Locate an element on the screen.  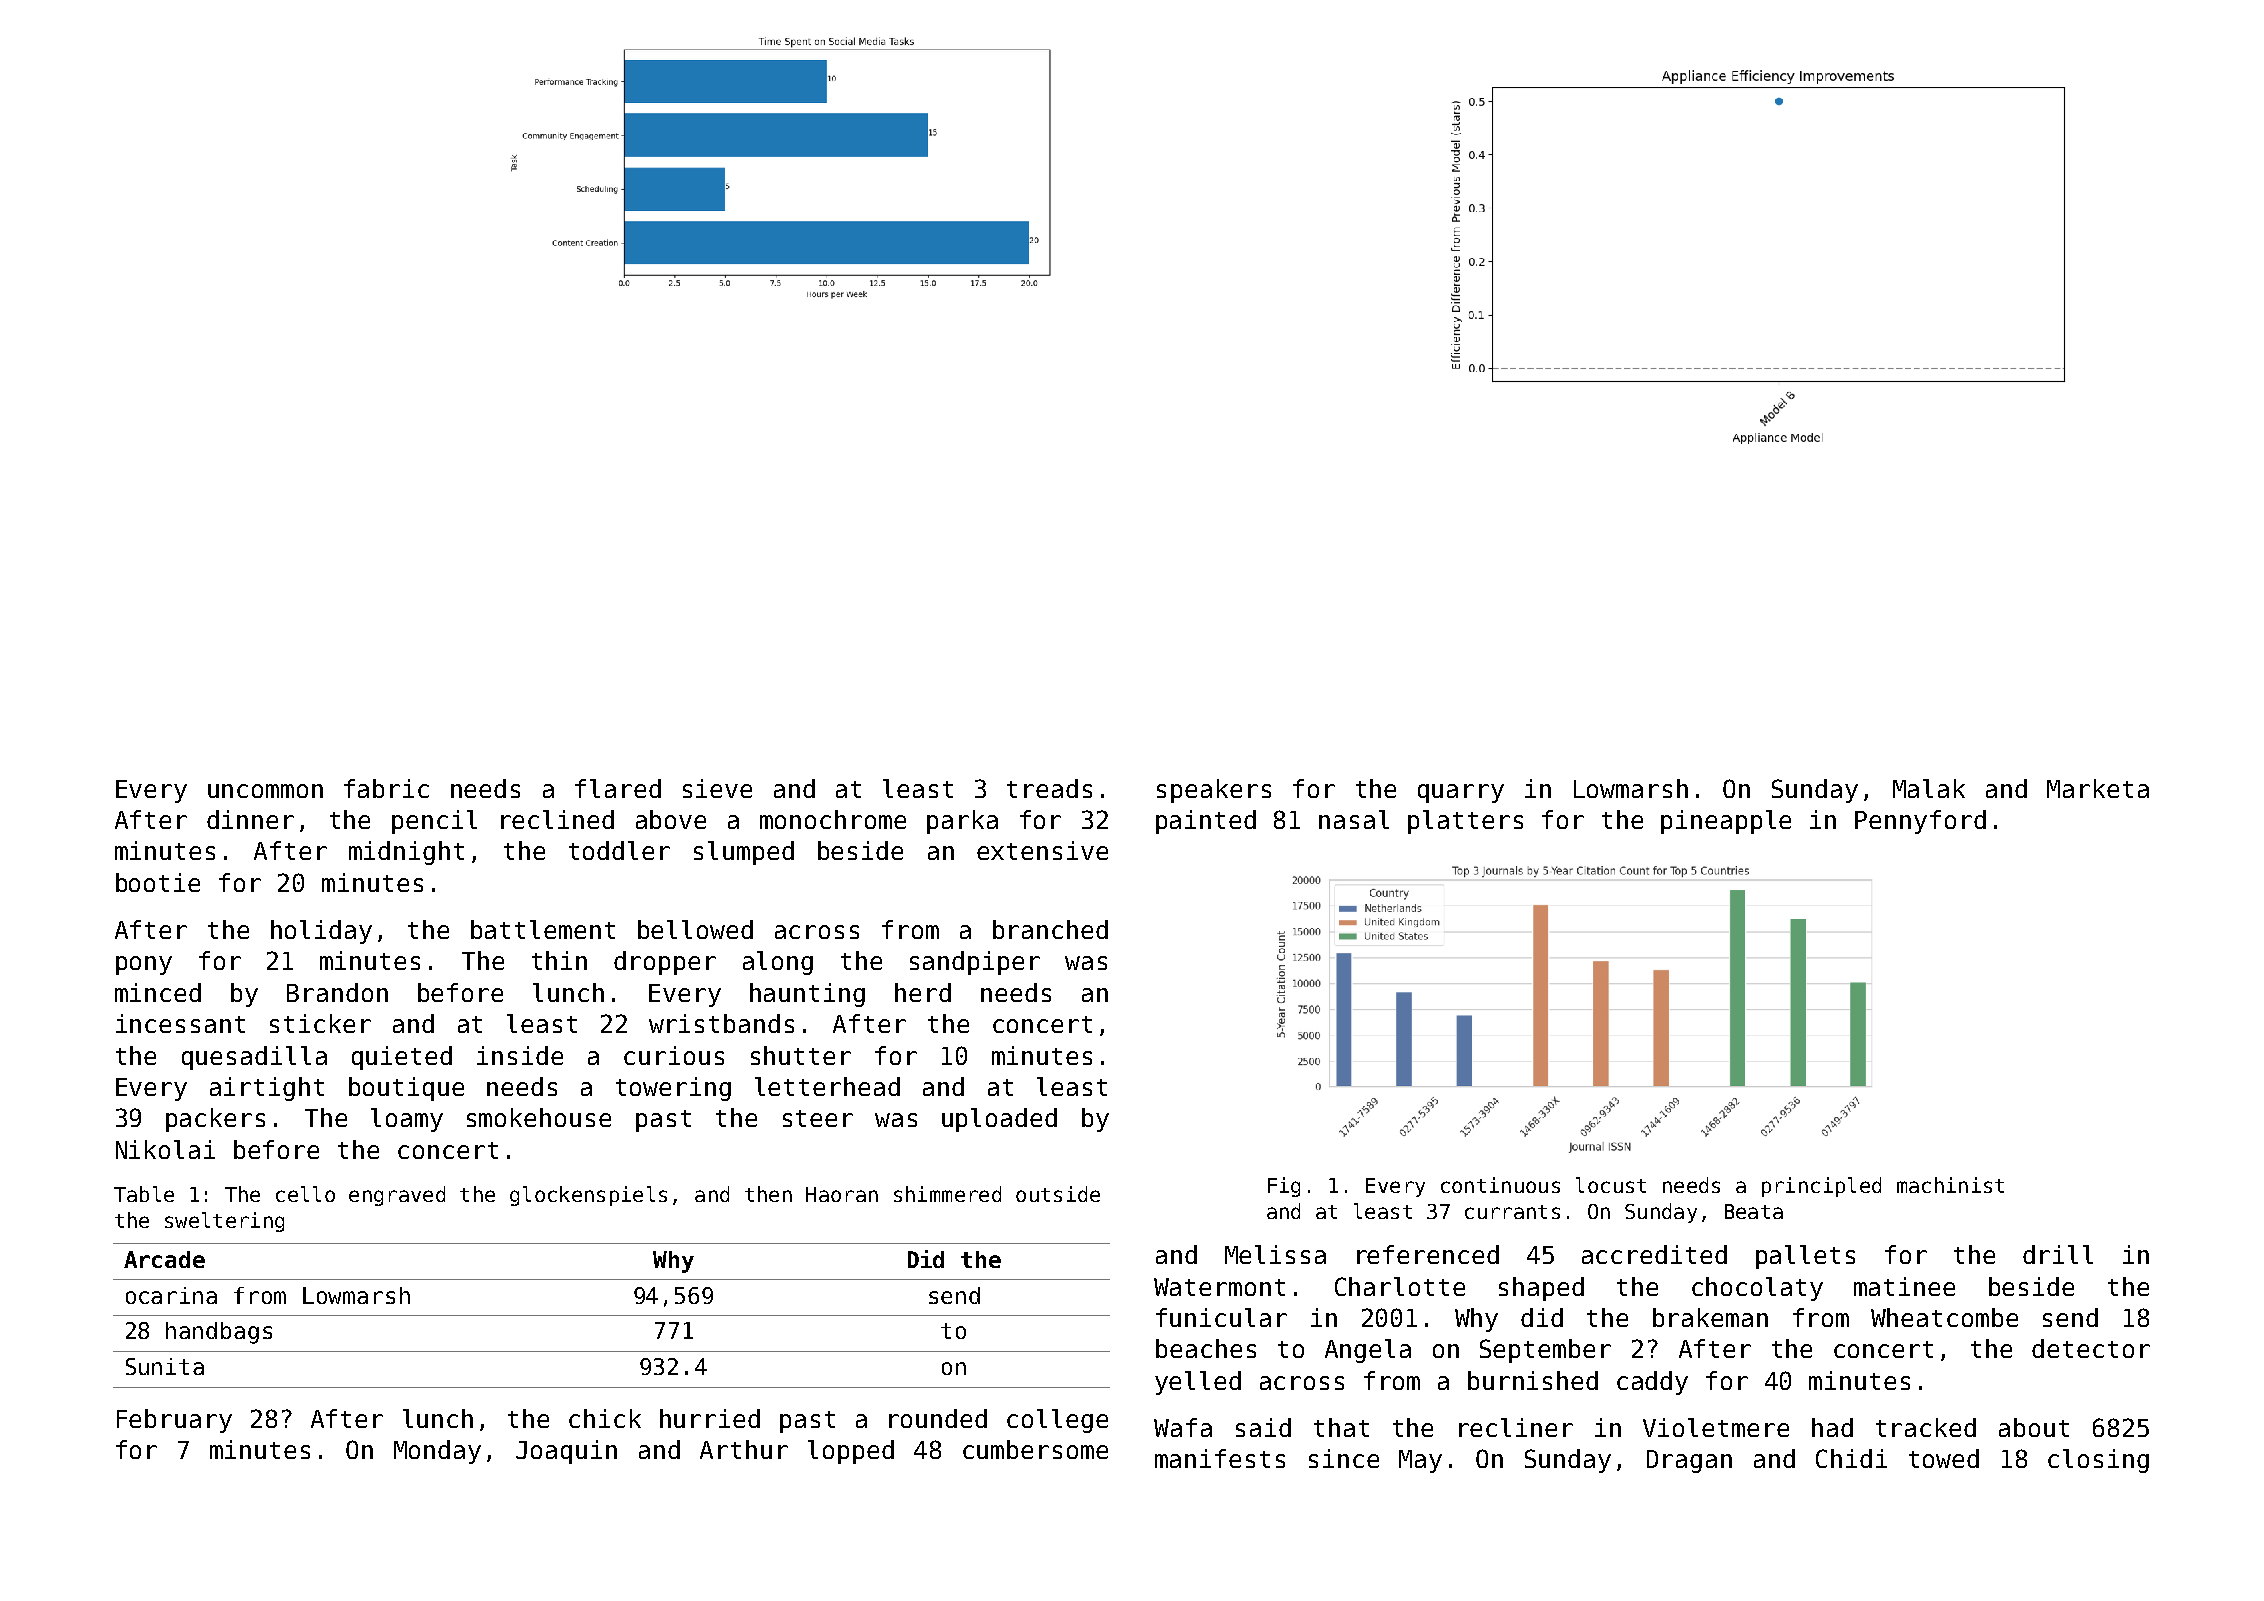
Joaquin is located at coordinates (566, 1452).
